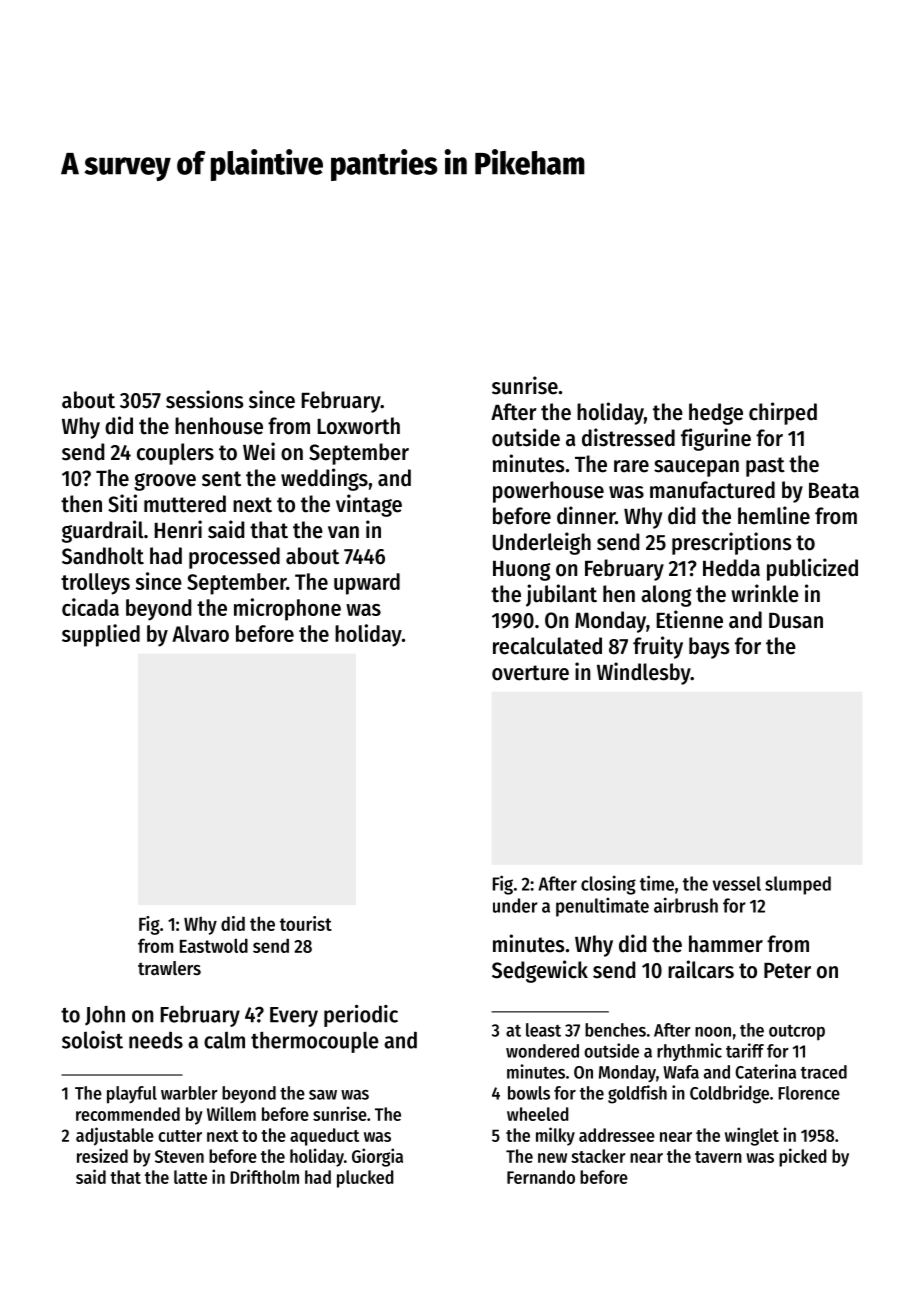  I want to click on tourist, so click(306, 923).
